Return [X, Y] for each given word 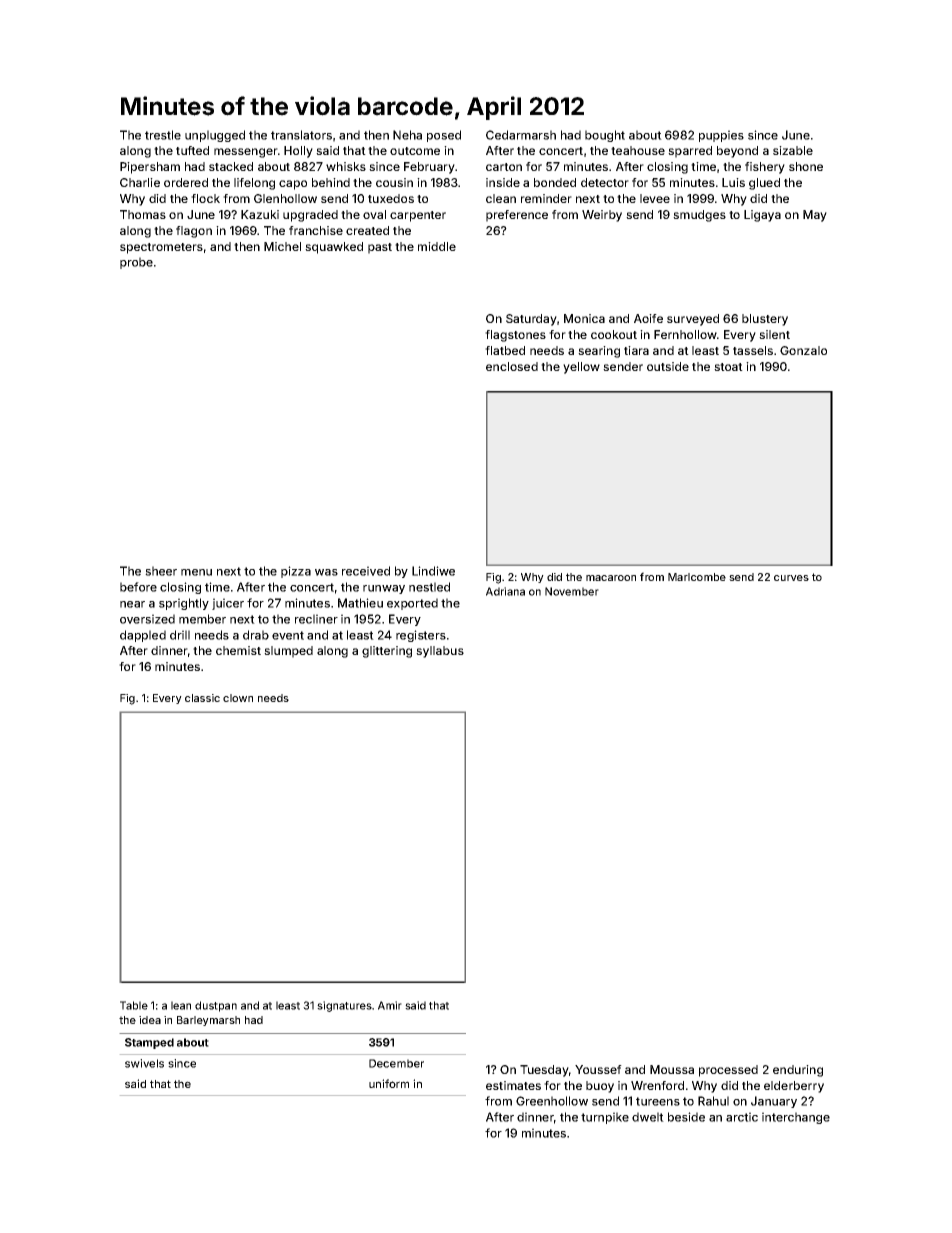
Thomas [143, 214]
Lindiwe [433, 571]
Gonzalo [803, 350]
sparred [690, 152]
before [138, 587]
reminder [546, 198]
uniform [389, 1083]
